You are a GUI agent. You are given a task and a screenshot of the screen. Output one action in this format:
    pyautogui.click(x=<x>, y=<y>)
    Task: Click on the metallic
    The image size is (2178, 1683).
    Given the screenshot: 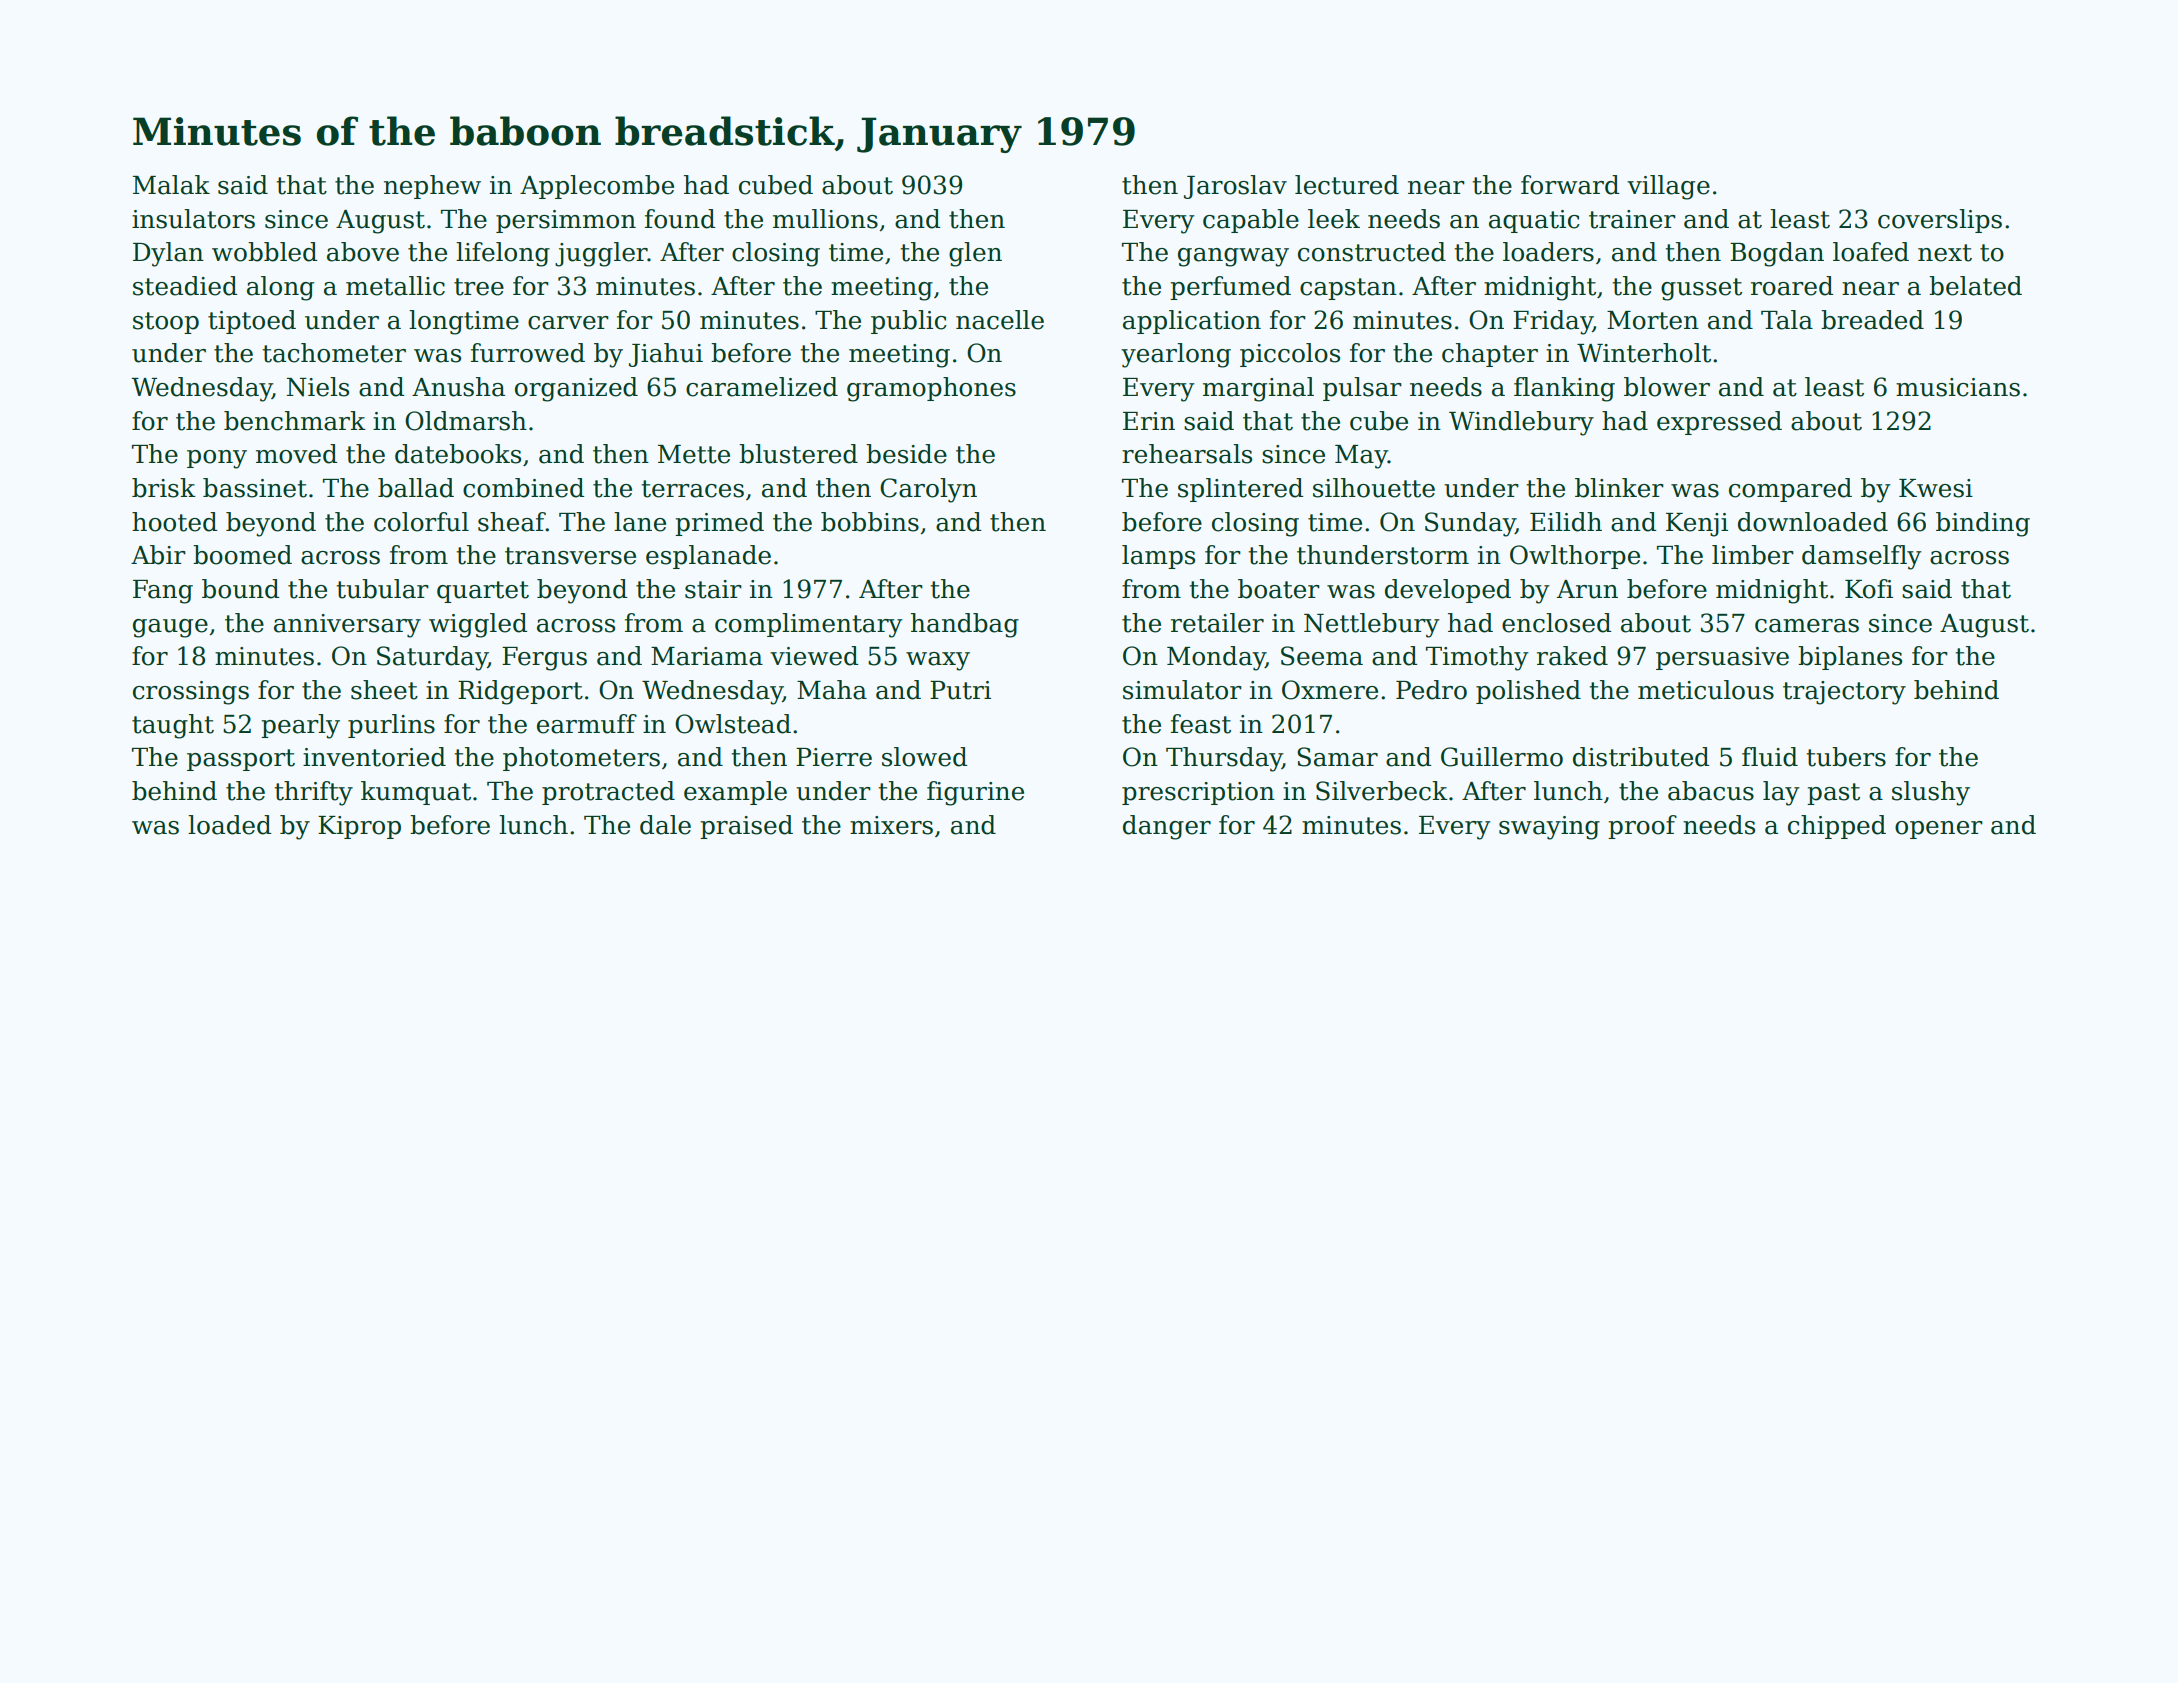 What is the action you would take?
    pyautogui.click(x=395, y=286)
